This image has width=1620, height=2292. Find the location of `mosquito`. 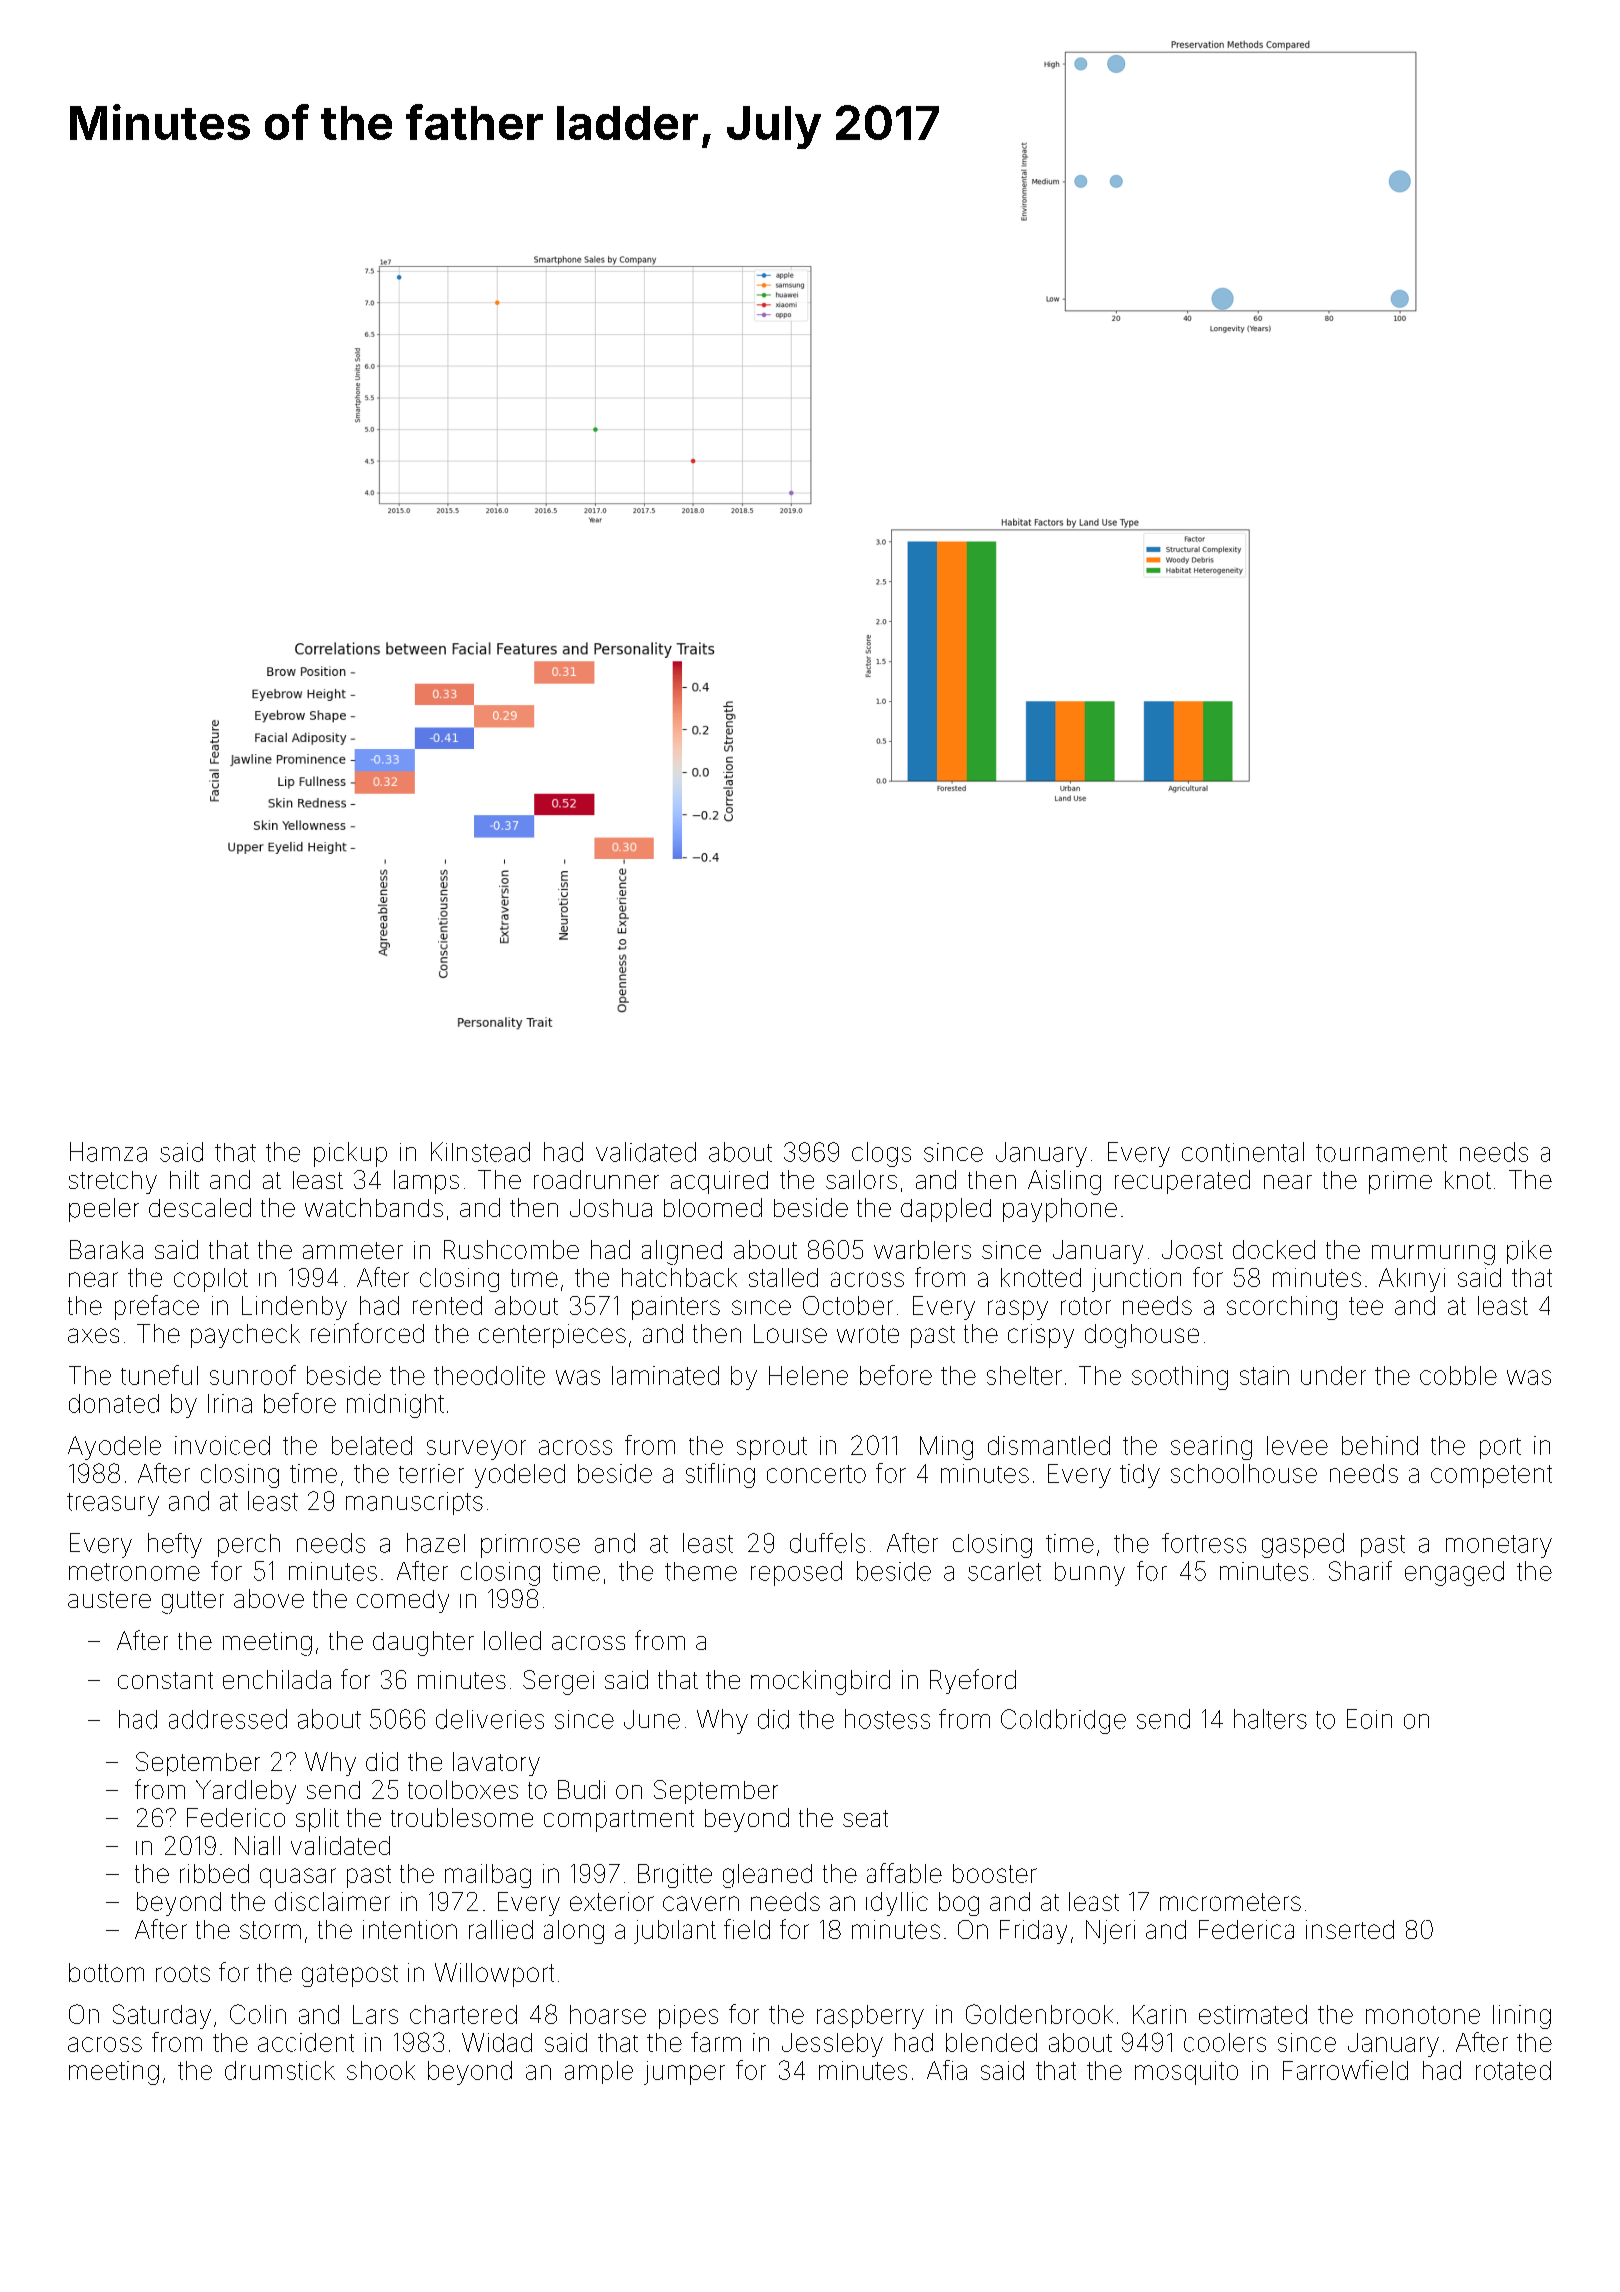

mosquito is located at coordinates (1186, 2073).
